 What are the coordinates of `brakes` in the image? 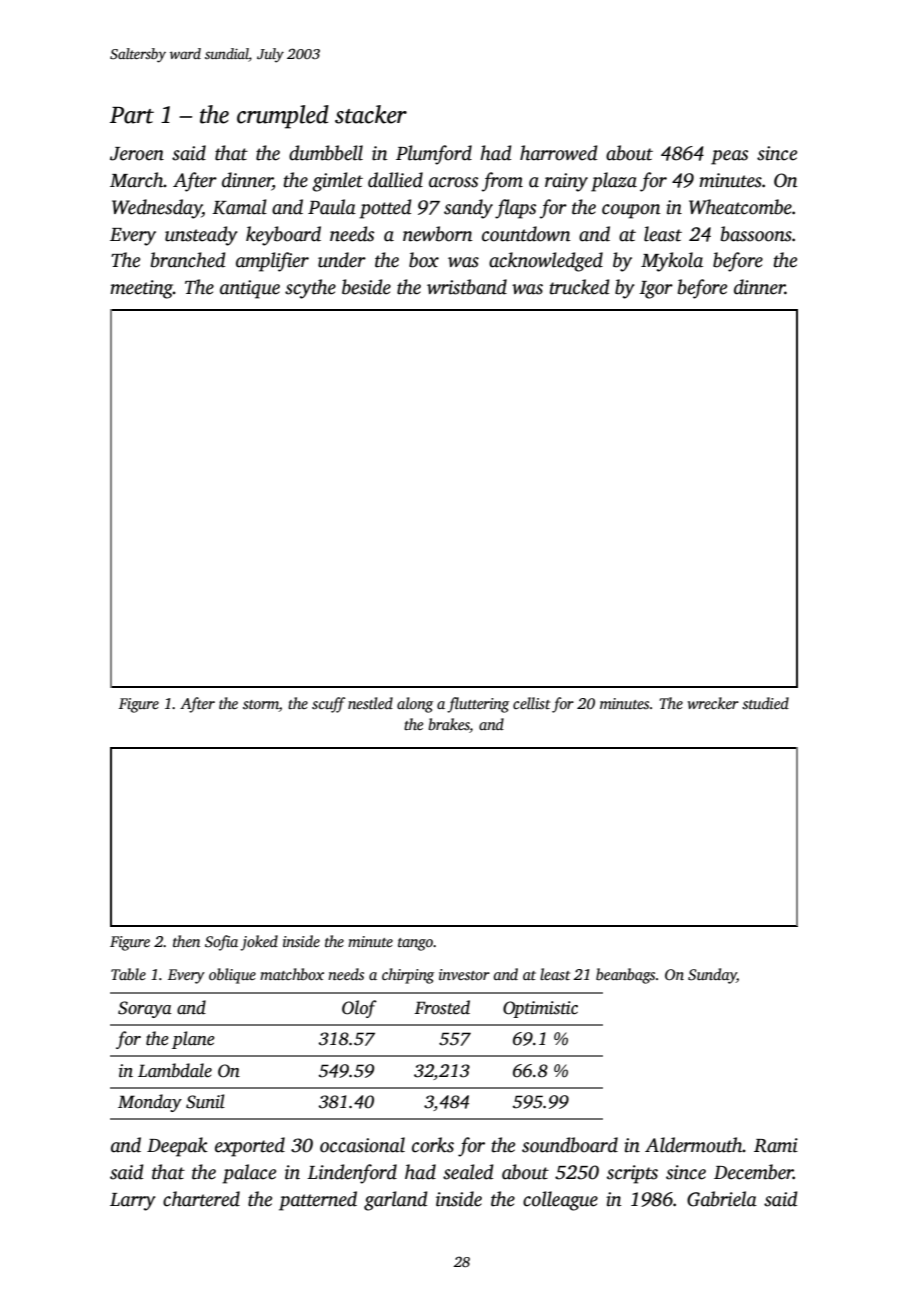 It's located at (449, 725).
